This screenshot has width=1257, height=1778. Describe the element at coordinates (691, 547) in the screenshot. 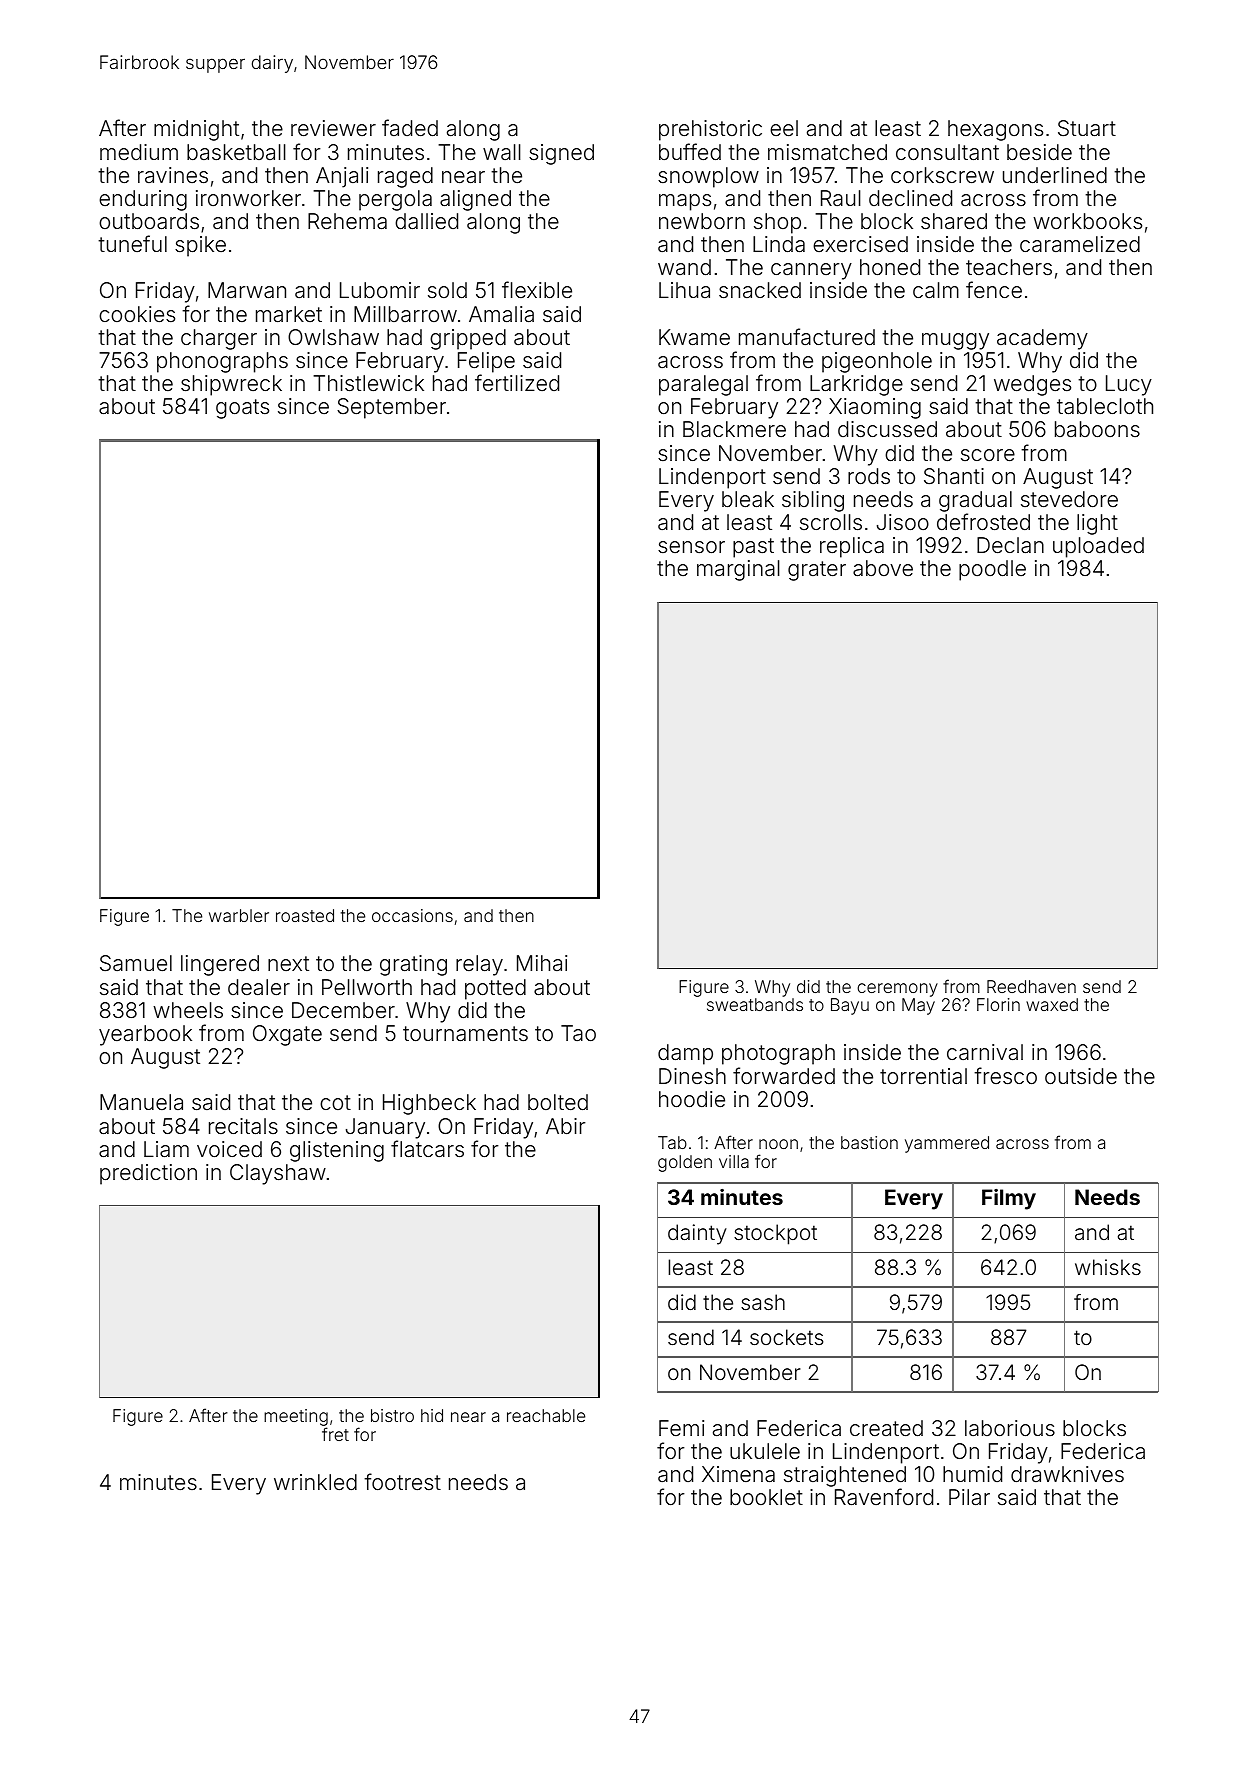

I see `sensor` at that location.
